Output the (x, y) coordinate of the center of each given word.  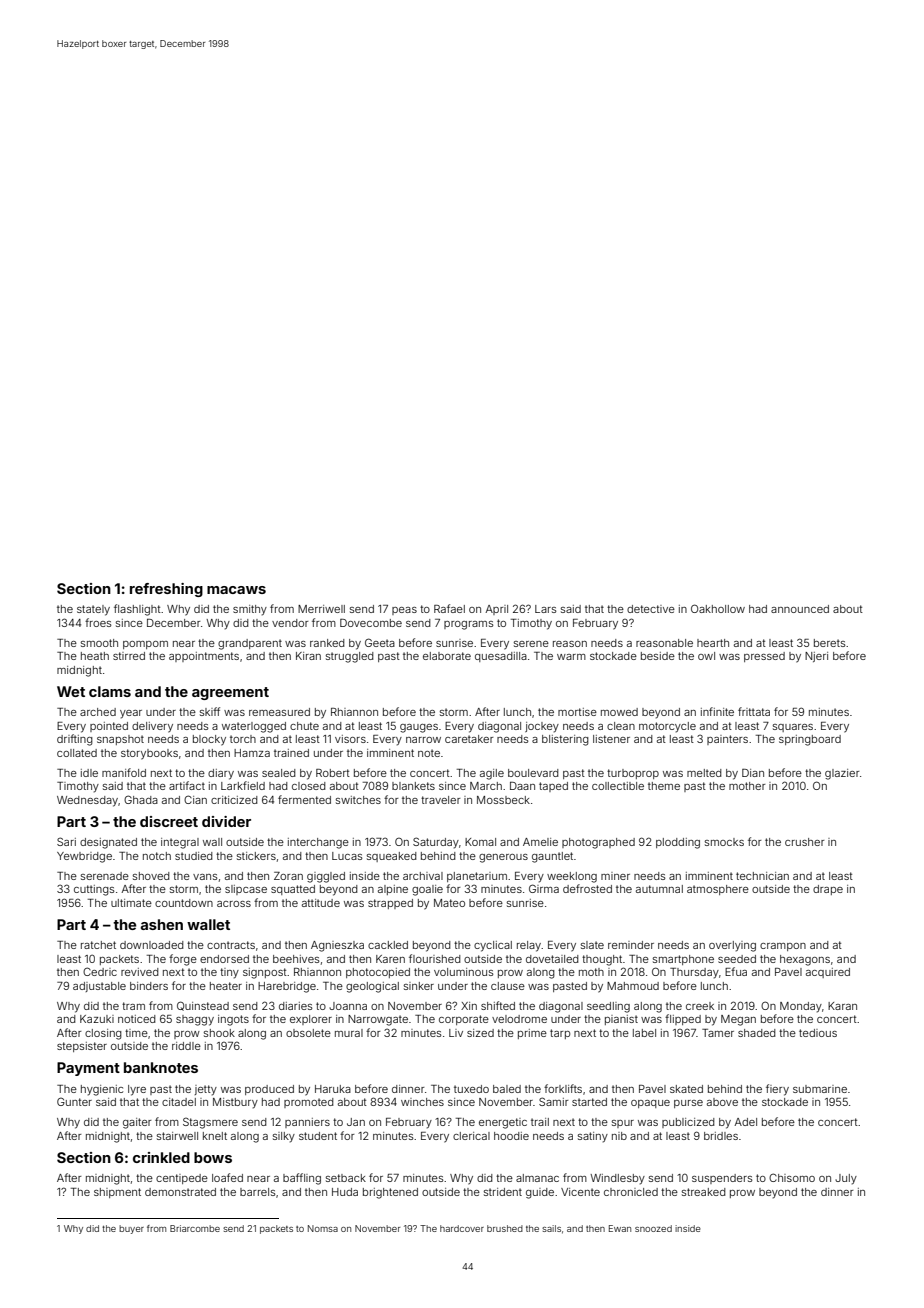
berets (829, 643)
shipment (117, 1193)
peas (404, 611)
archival (423, 876)
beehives (296, 959)
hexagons (805, 960)
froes (98, 622)
